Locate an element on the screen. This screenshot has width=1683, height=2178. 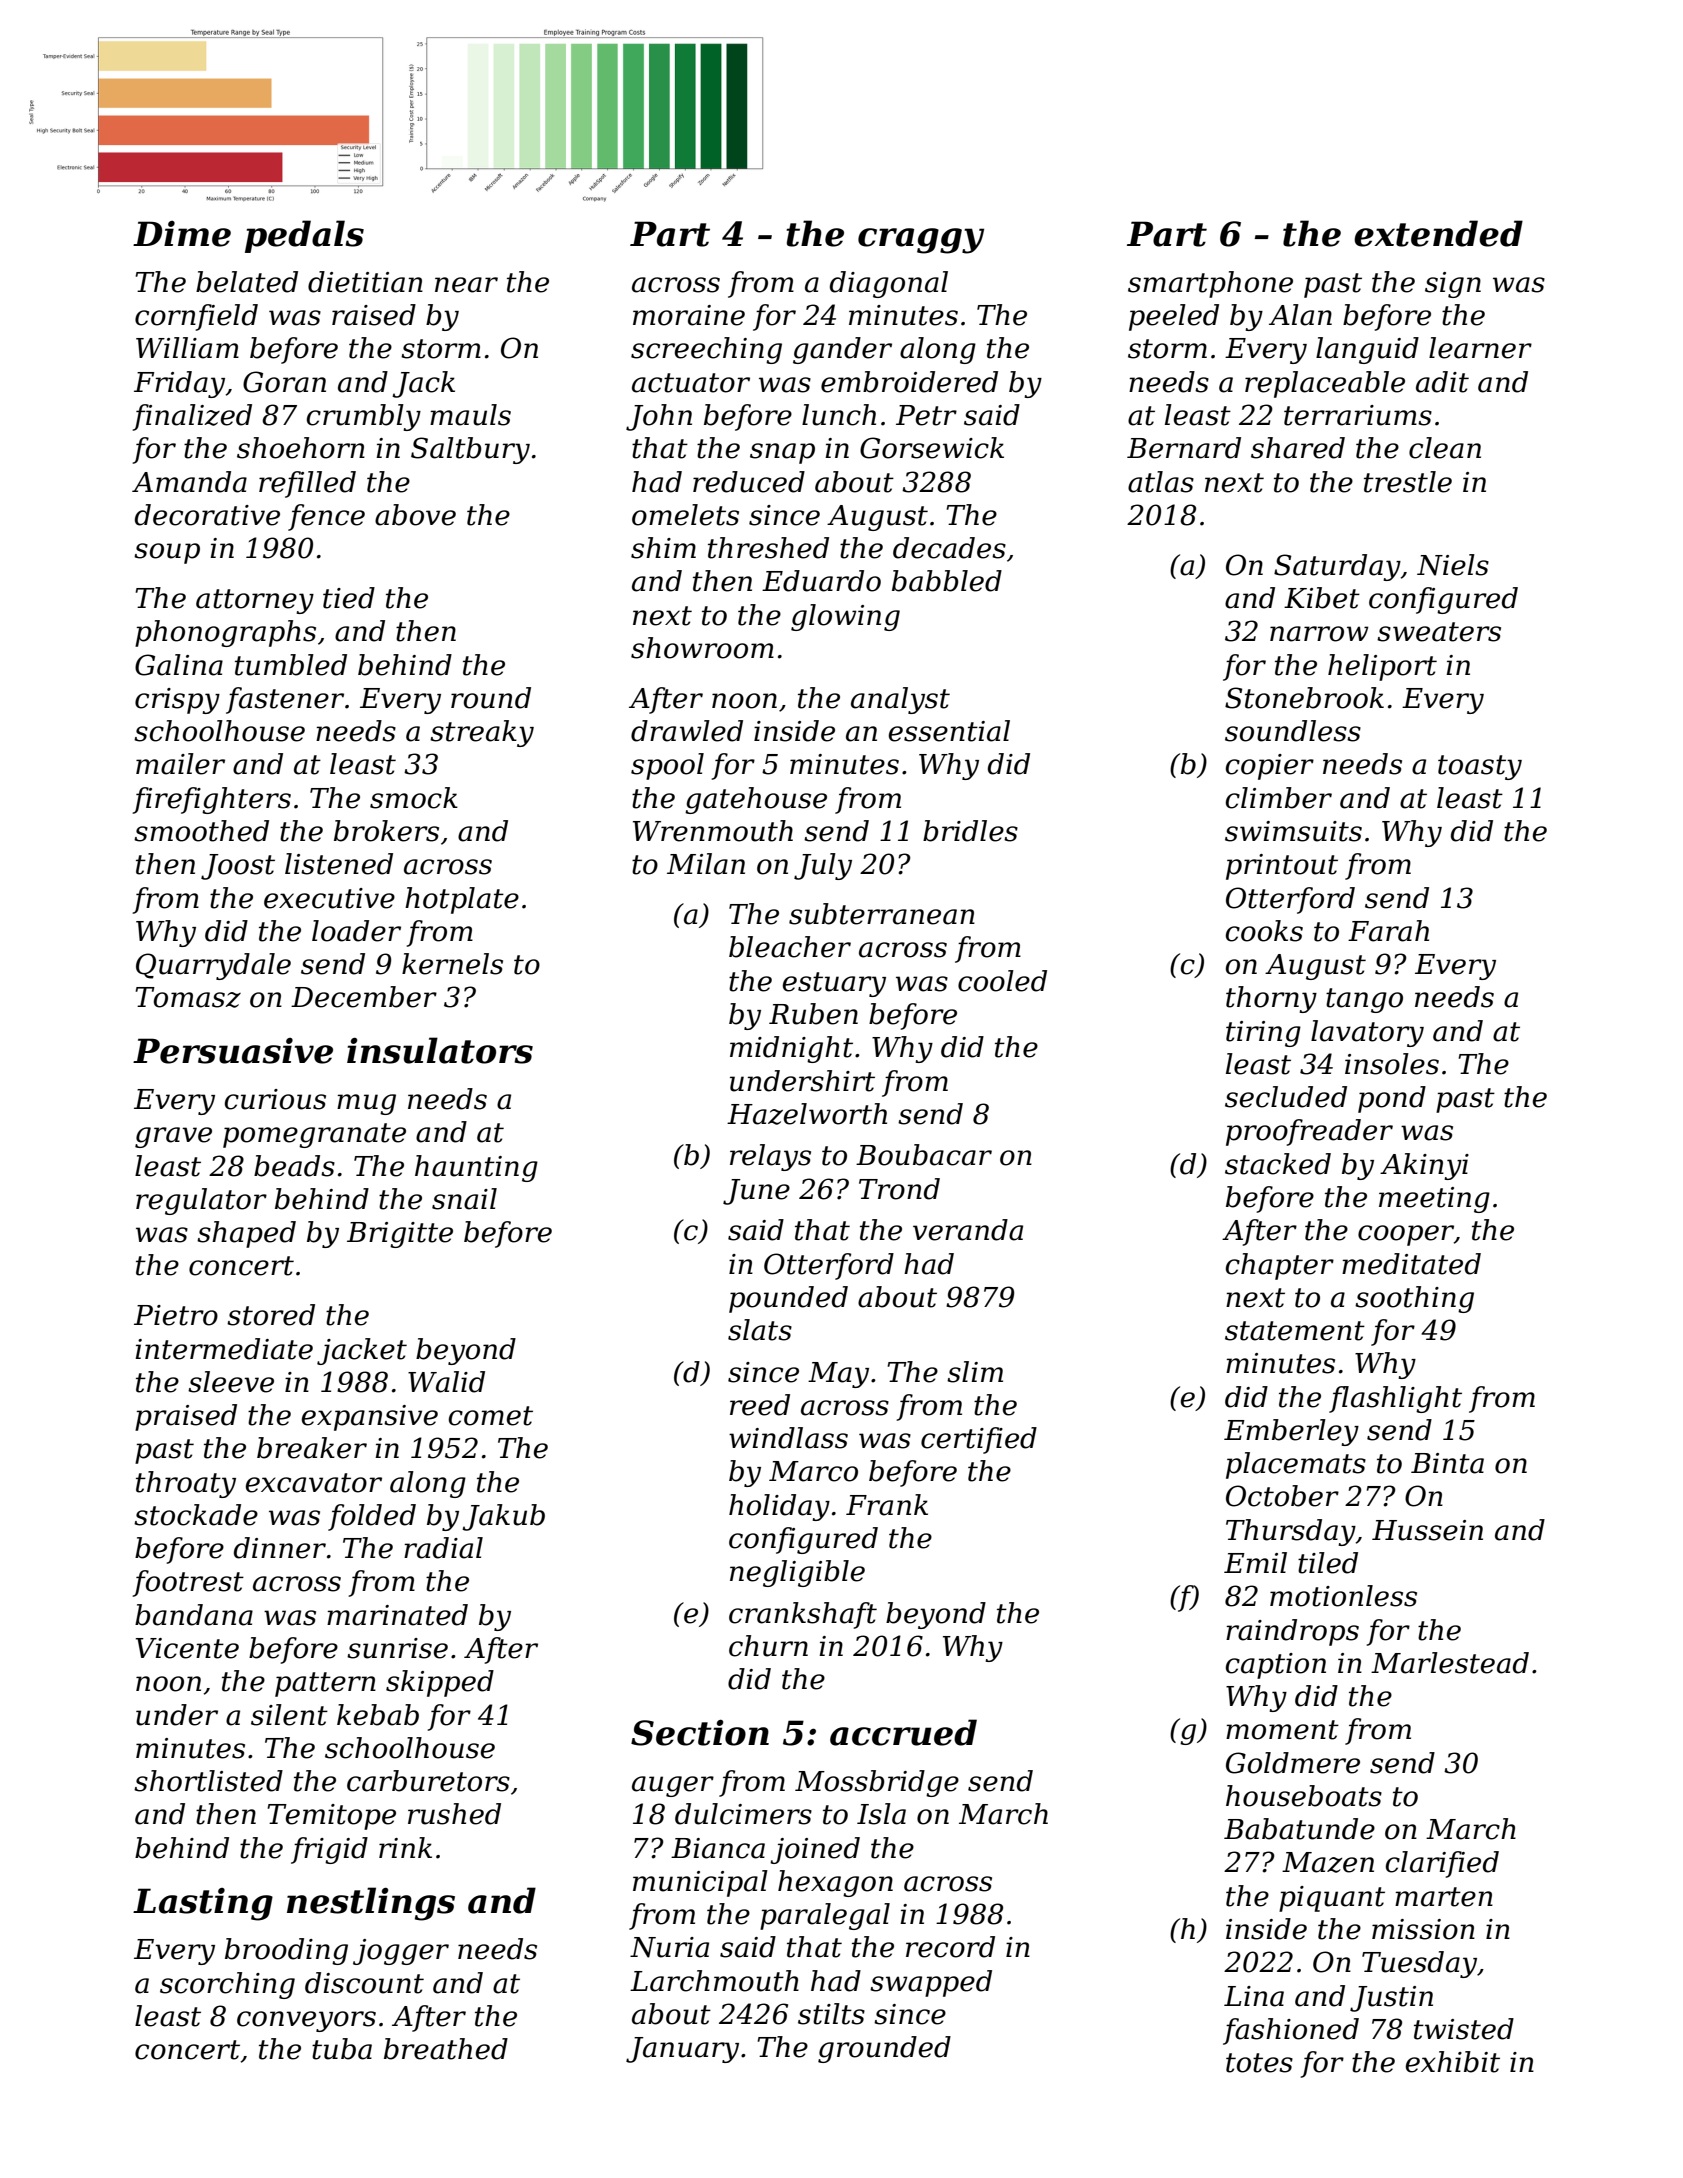
Persuasive is located at coordinates (233, 1051).
